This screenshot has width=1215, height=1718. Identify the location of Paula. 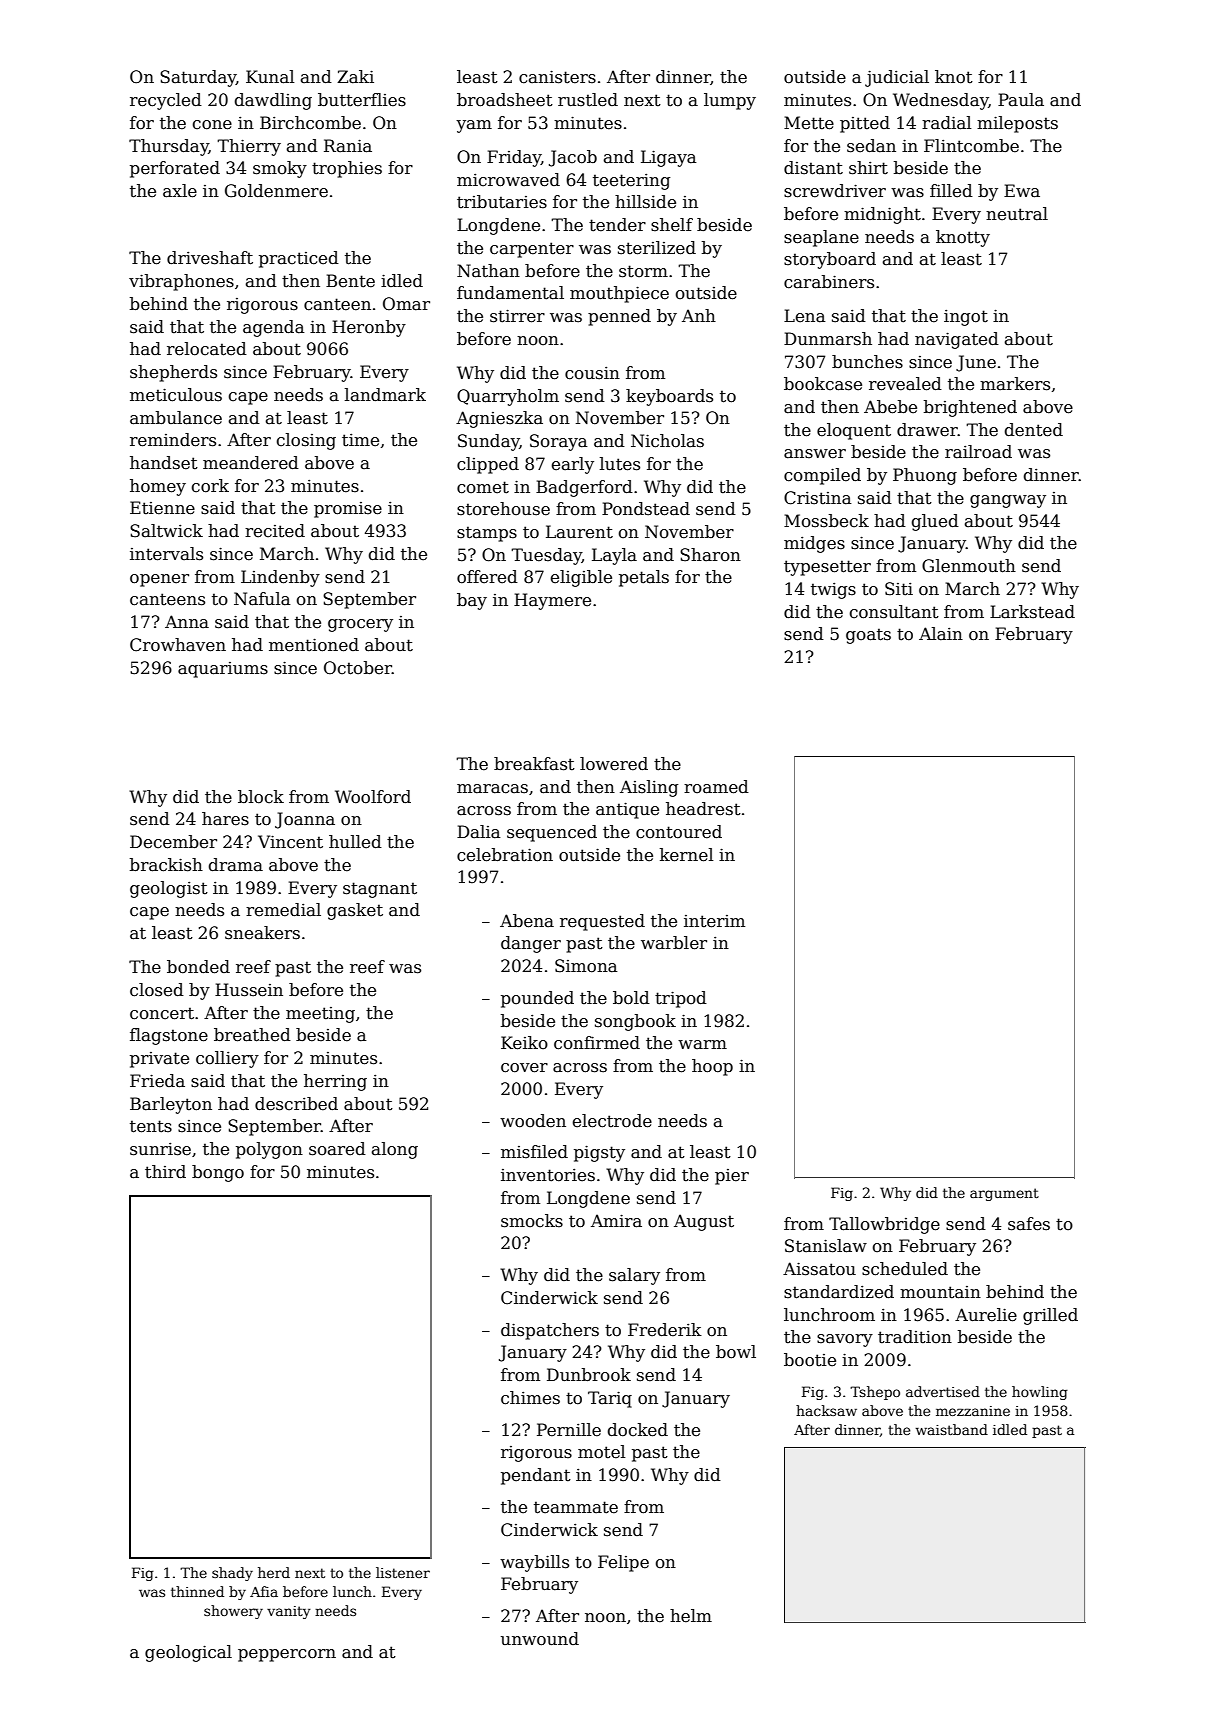
(1021, 100).
